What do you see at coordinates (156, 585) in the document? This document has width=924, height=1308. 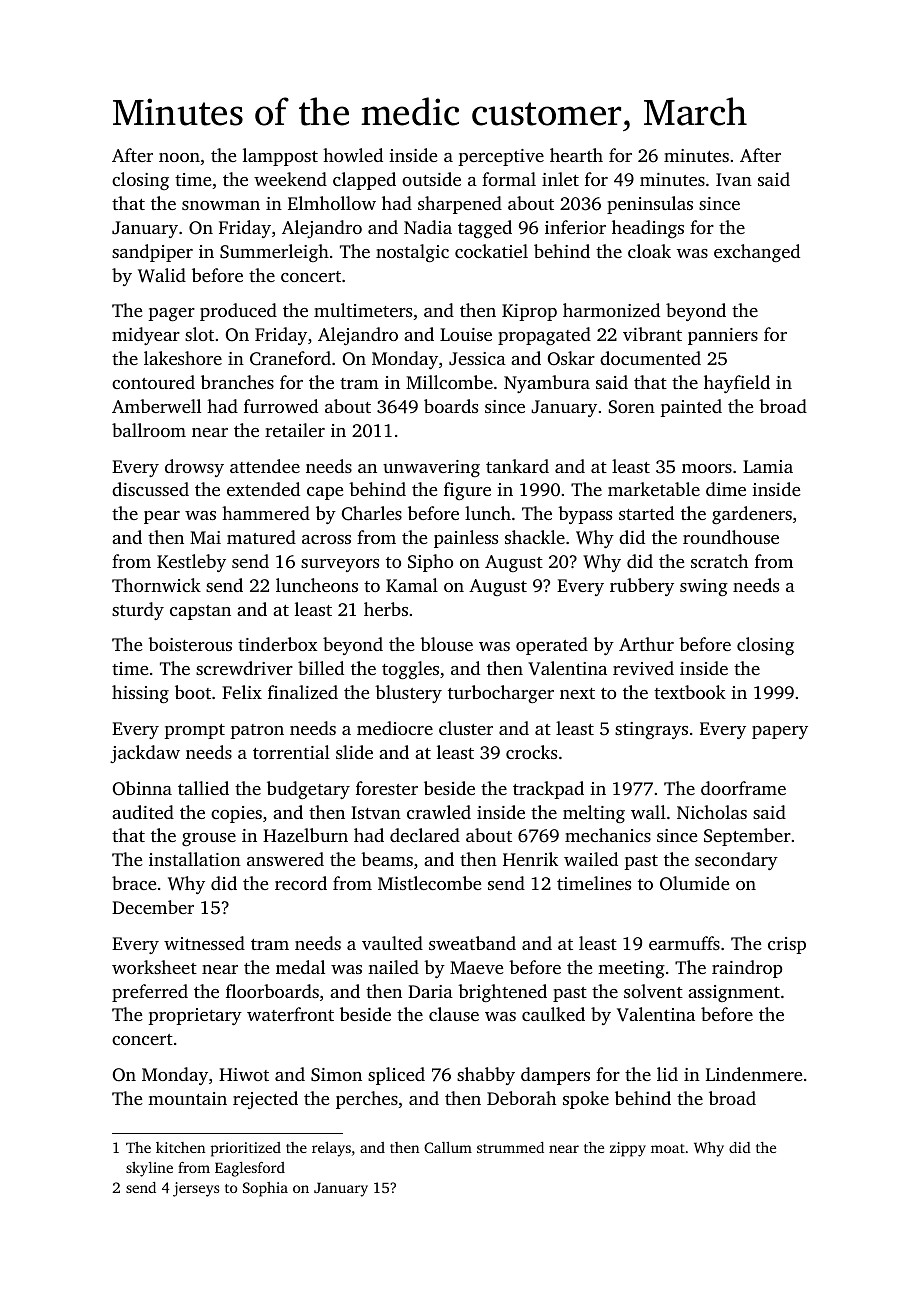 I see `Thornwick` at bounding box center [156, 585].
